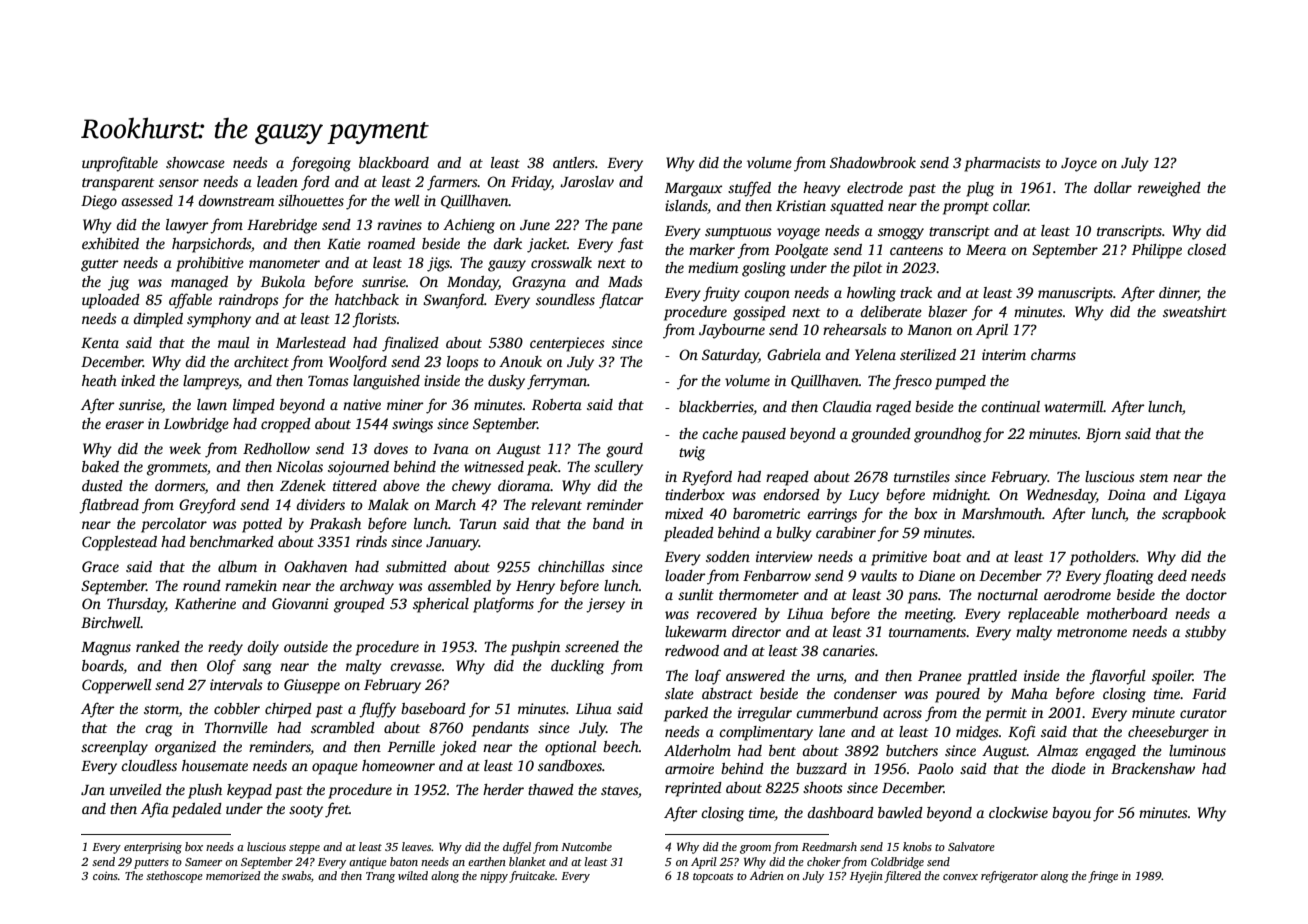 The height and width of the page is (924, 1308). I want to click on diode, so click(1068, 768).
